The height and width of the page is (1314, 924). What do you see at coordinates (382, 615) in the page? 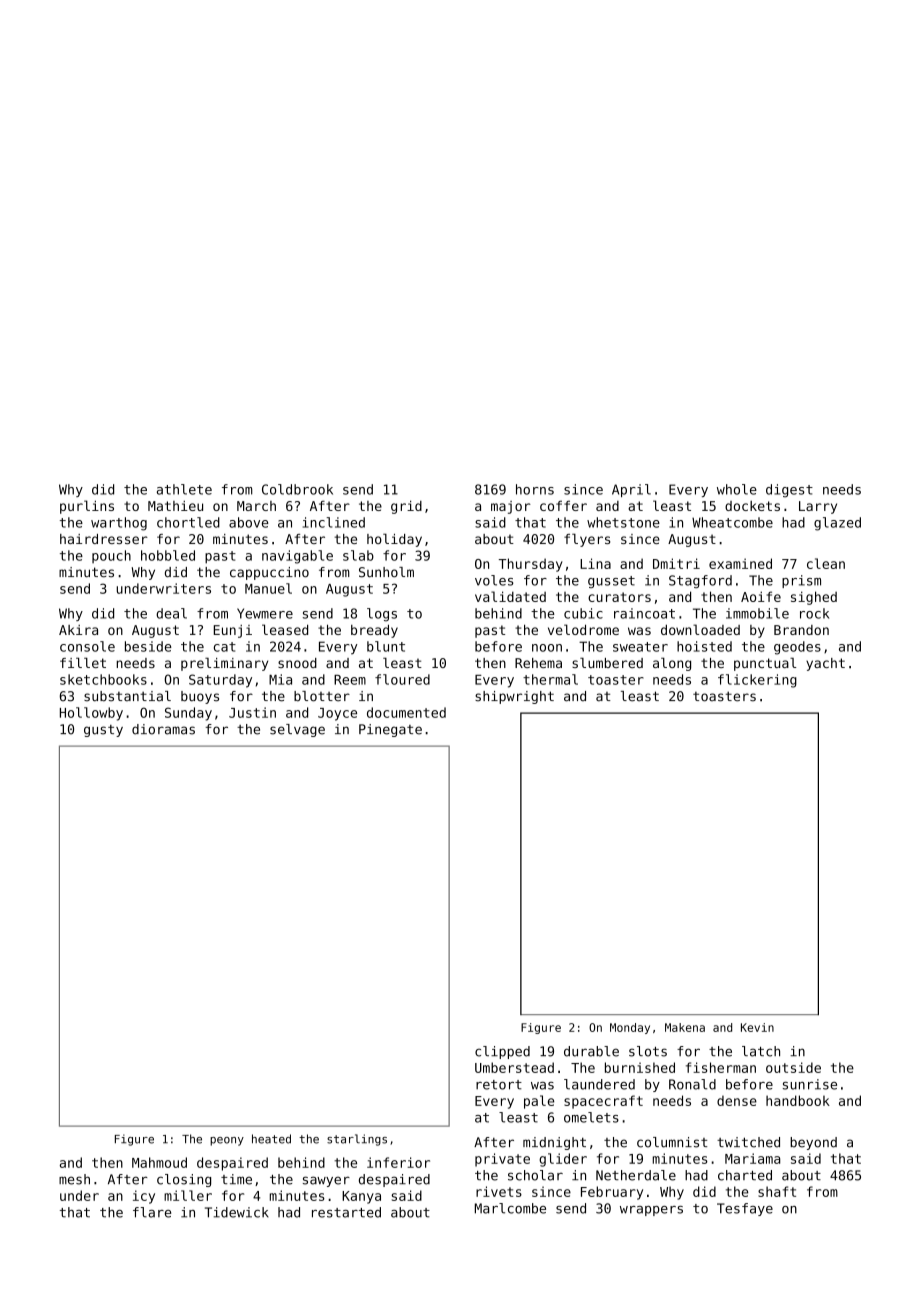
I see `logs` at bounding box center [382, 615].
